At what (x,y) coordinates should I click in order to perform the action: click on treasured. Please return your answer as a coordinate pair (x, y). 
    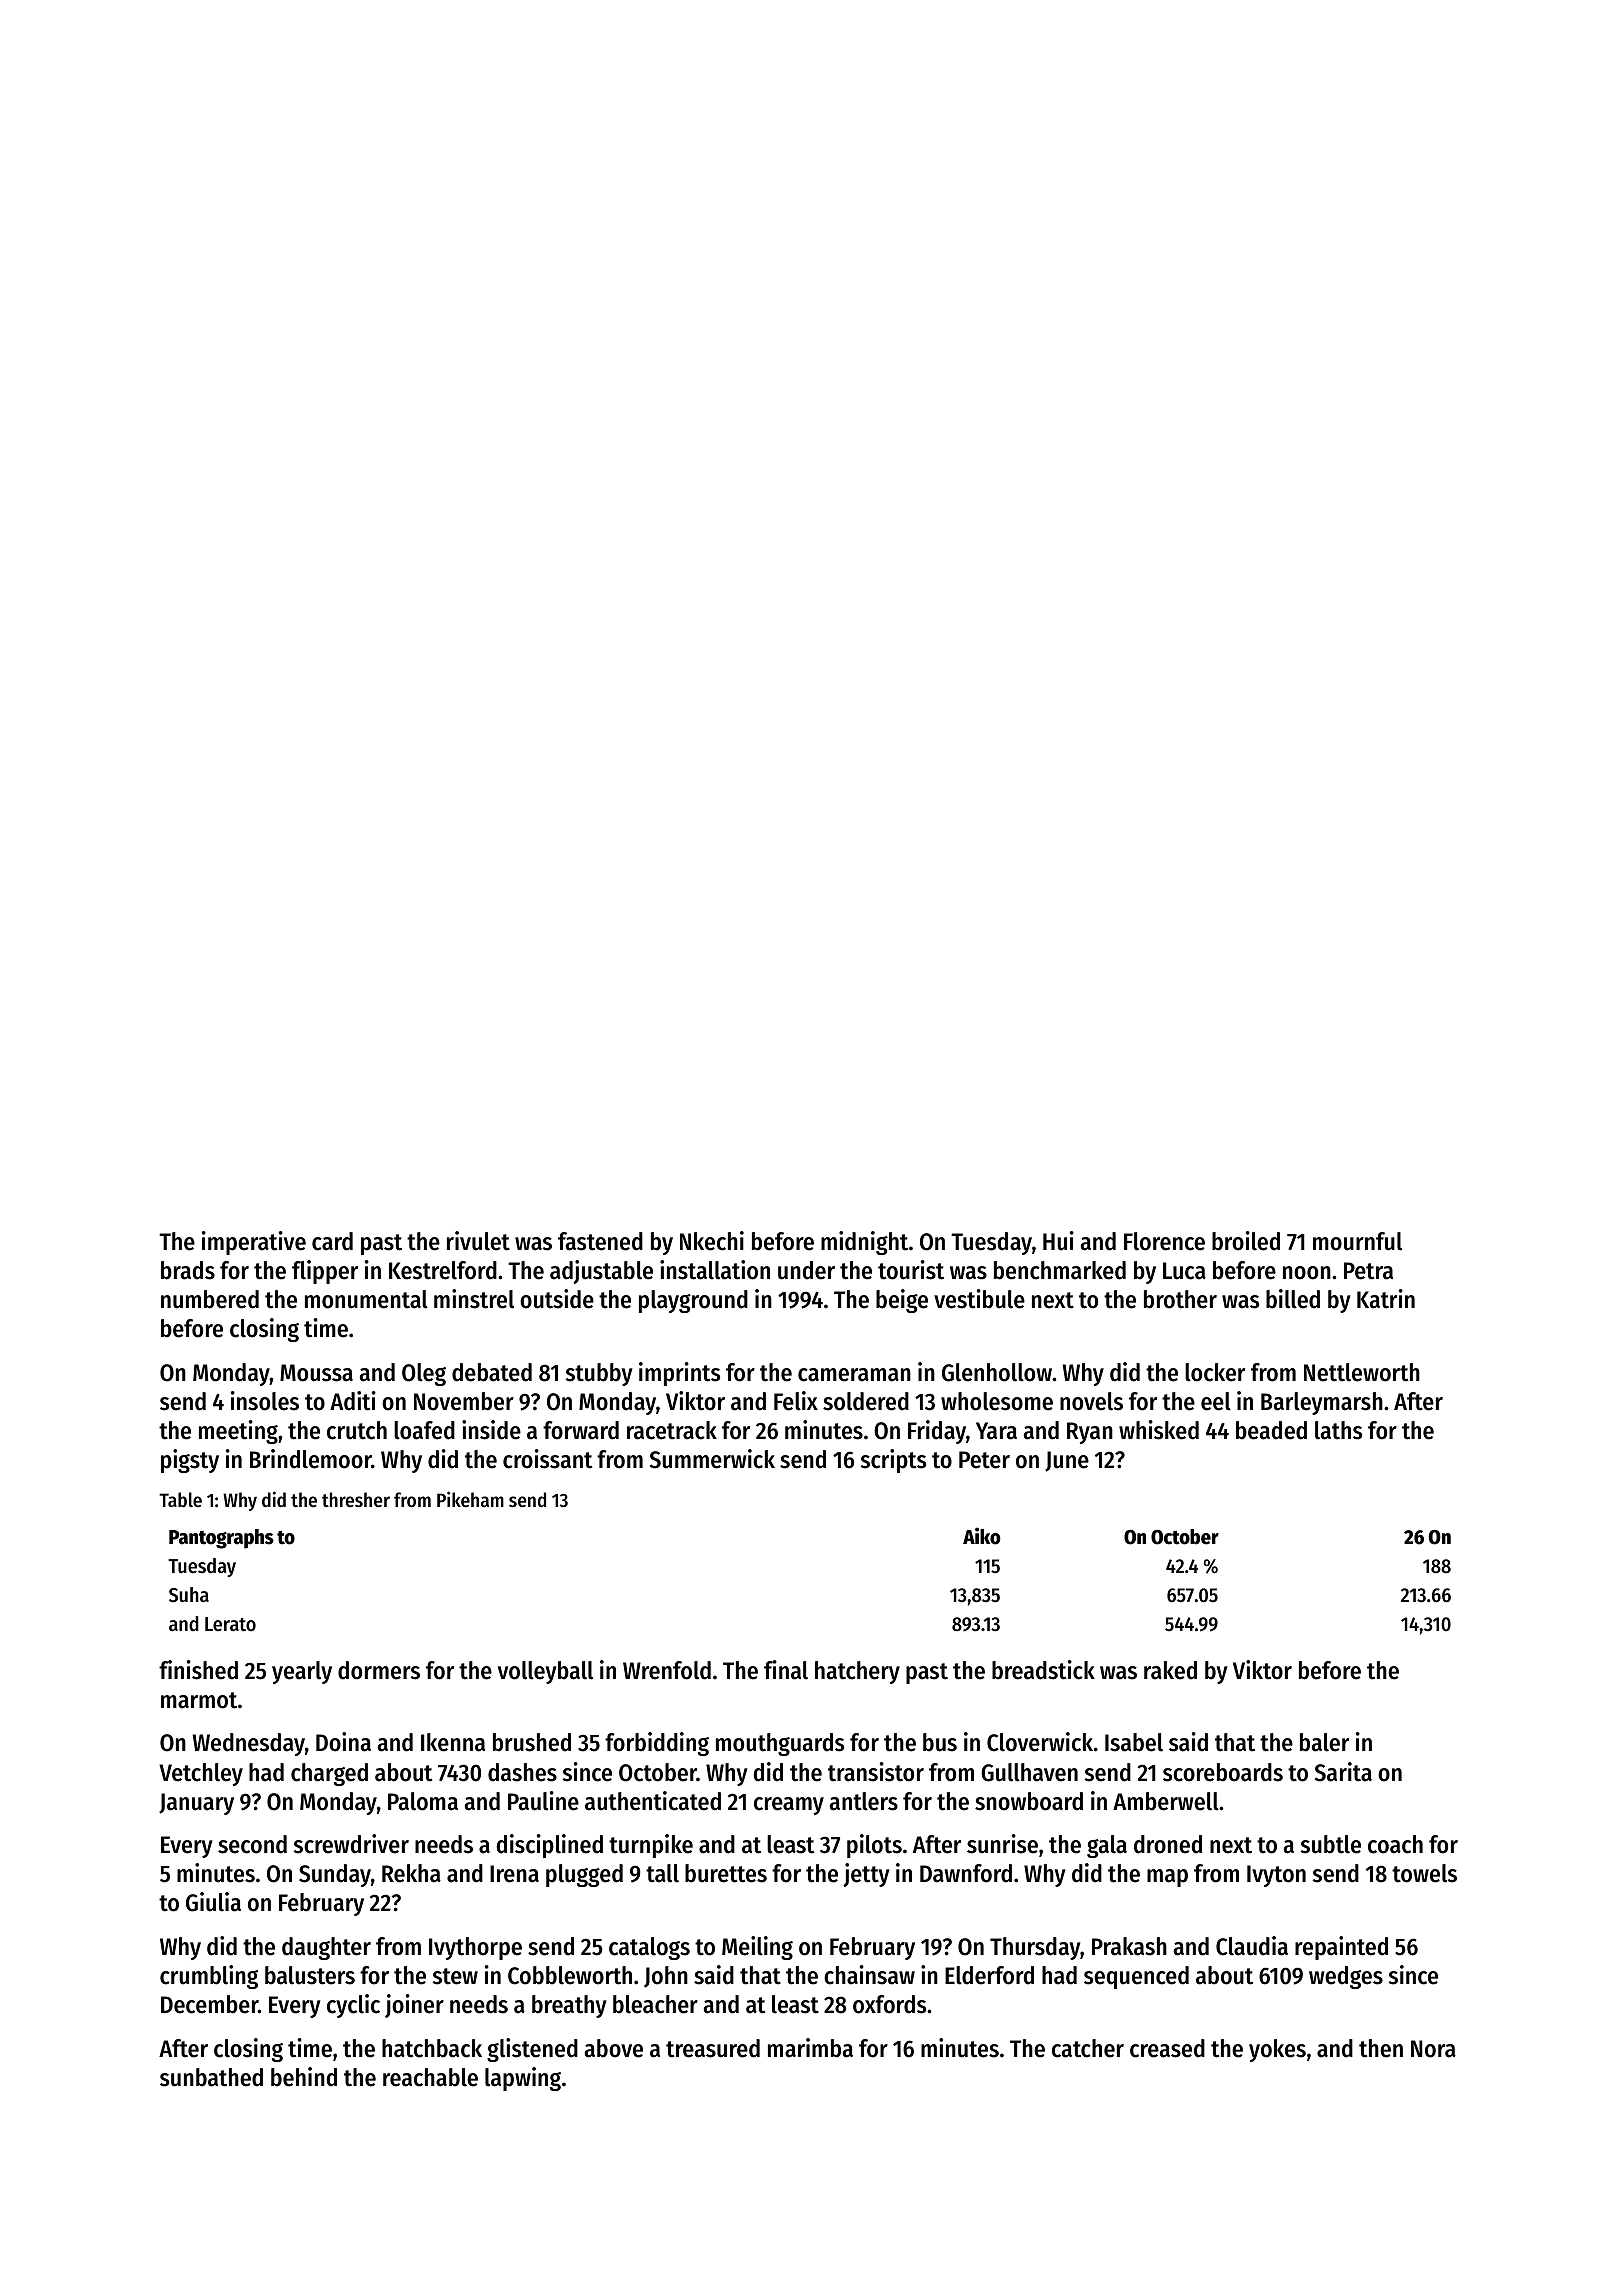
    Looking at the image, I should click on (713, 2048).
